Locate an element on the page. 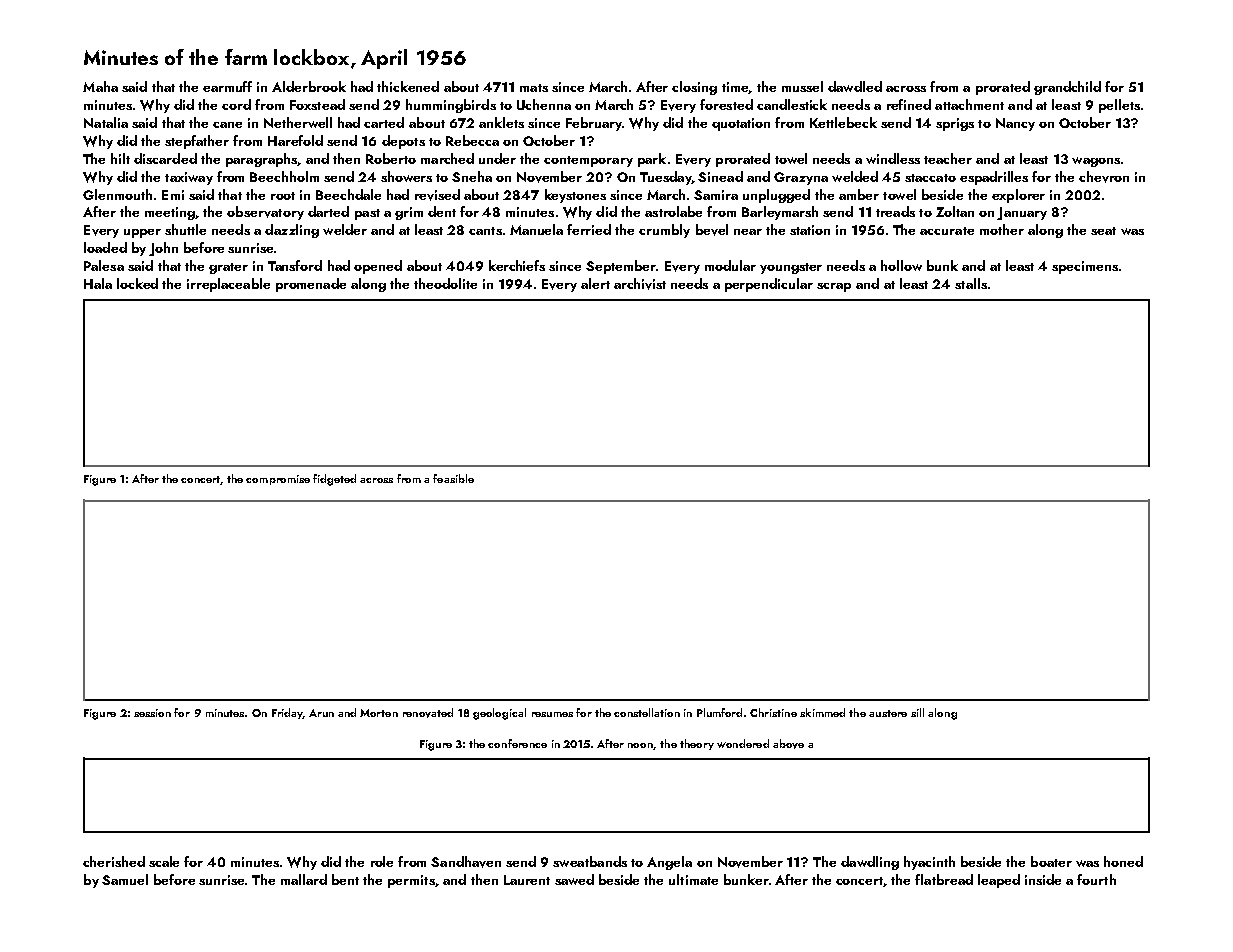 This image has width=1233, height=952. scrap is located at coordinates (834, 287).
